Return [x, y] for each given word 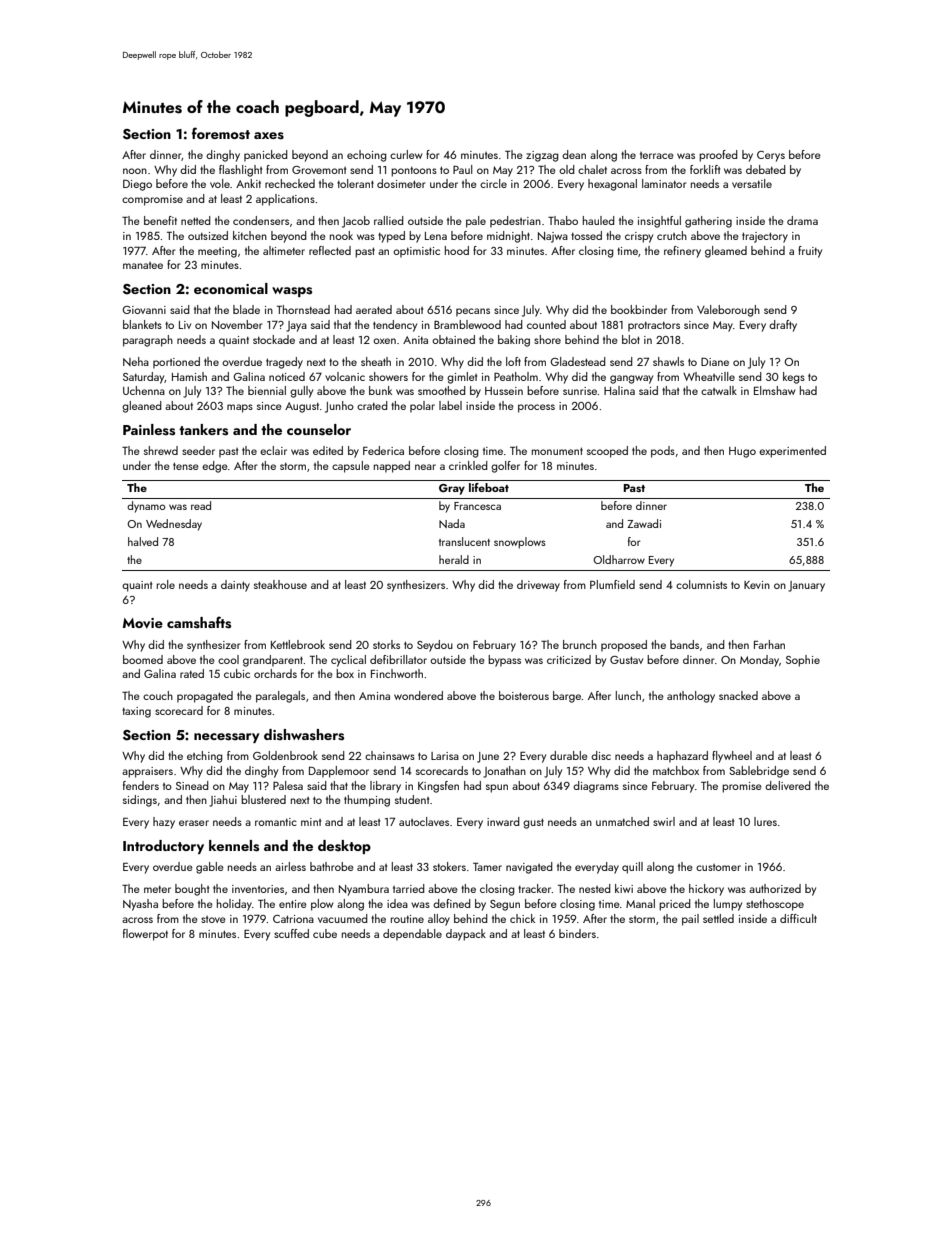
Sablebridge [759, 772]
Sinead [192, 785]
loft [513, 361]
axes [269, 136]
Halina [619, 390]
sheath [376, 361]
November [237, 324]
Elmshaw [775, 390]
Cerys [771, 156]
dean [574, 154]
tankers [203, 430]
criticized [569, 659]
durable [569, 755]
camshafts [199, 622]
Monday [759, 661]
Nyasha [140, 905]
